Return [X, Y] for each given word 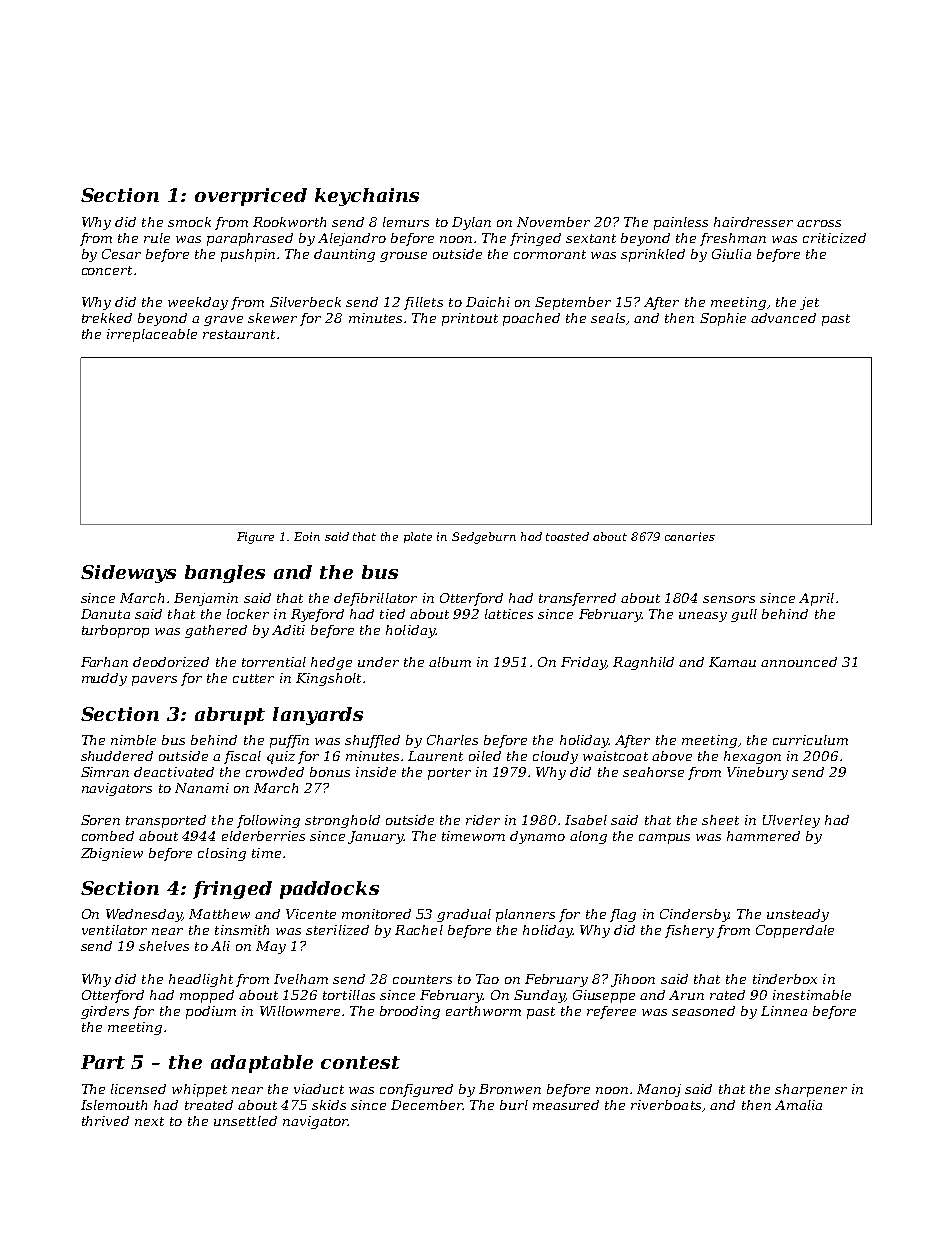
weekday [198, 303]
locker [248, 614]
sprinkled [653, 255]
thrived [105, 1121]
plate [418, 537]
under [378, 662]
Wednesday [144, 915]
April [816, 599]
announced [799, 662]
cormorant [550, 254]
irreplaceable [152, 335]
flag [623, 915]
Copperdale [795, 931]
